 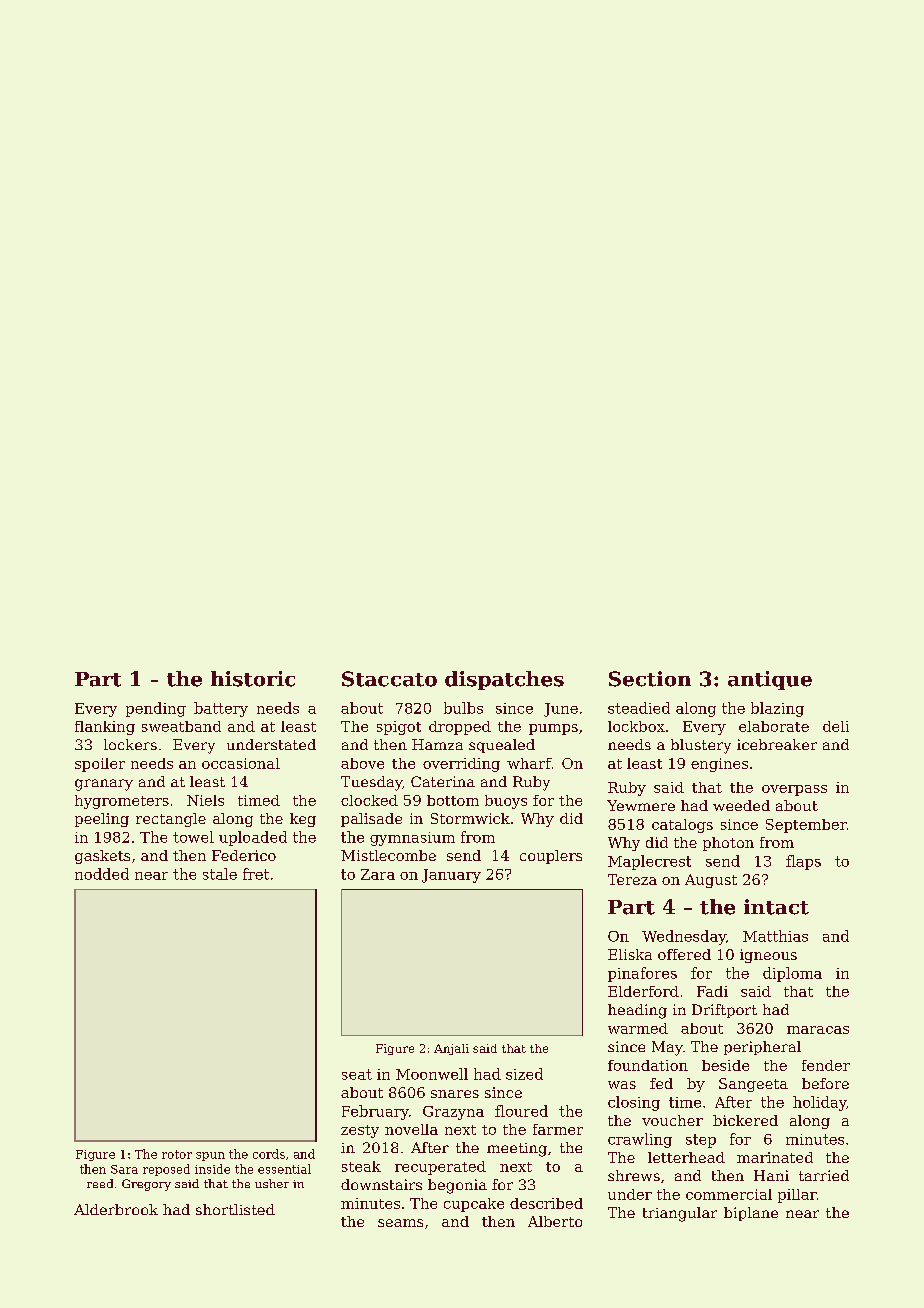 What do you see at coordinates (630, 954) in the page?
I see `Eliska` at bounding box center [630, 954].
